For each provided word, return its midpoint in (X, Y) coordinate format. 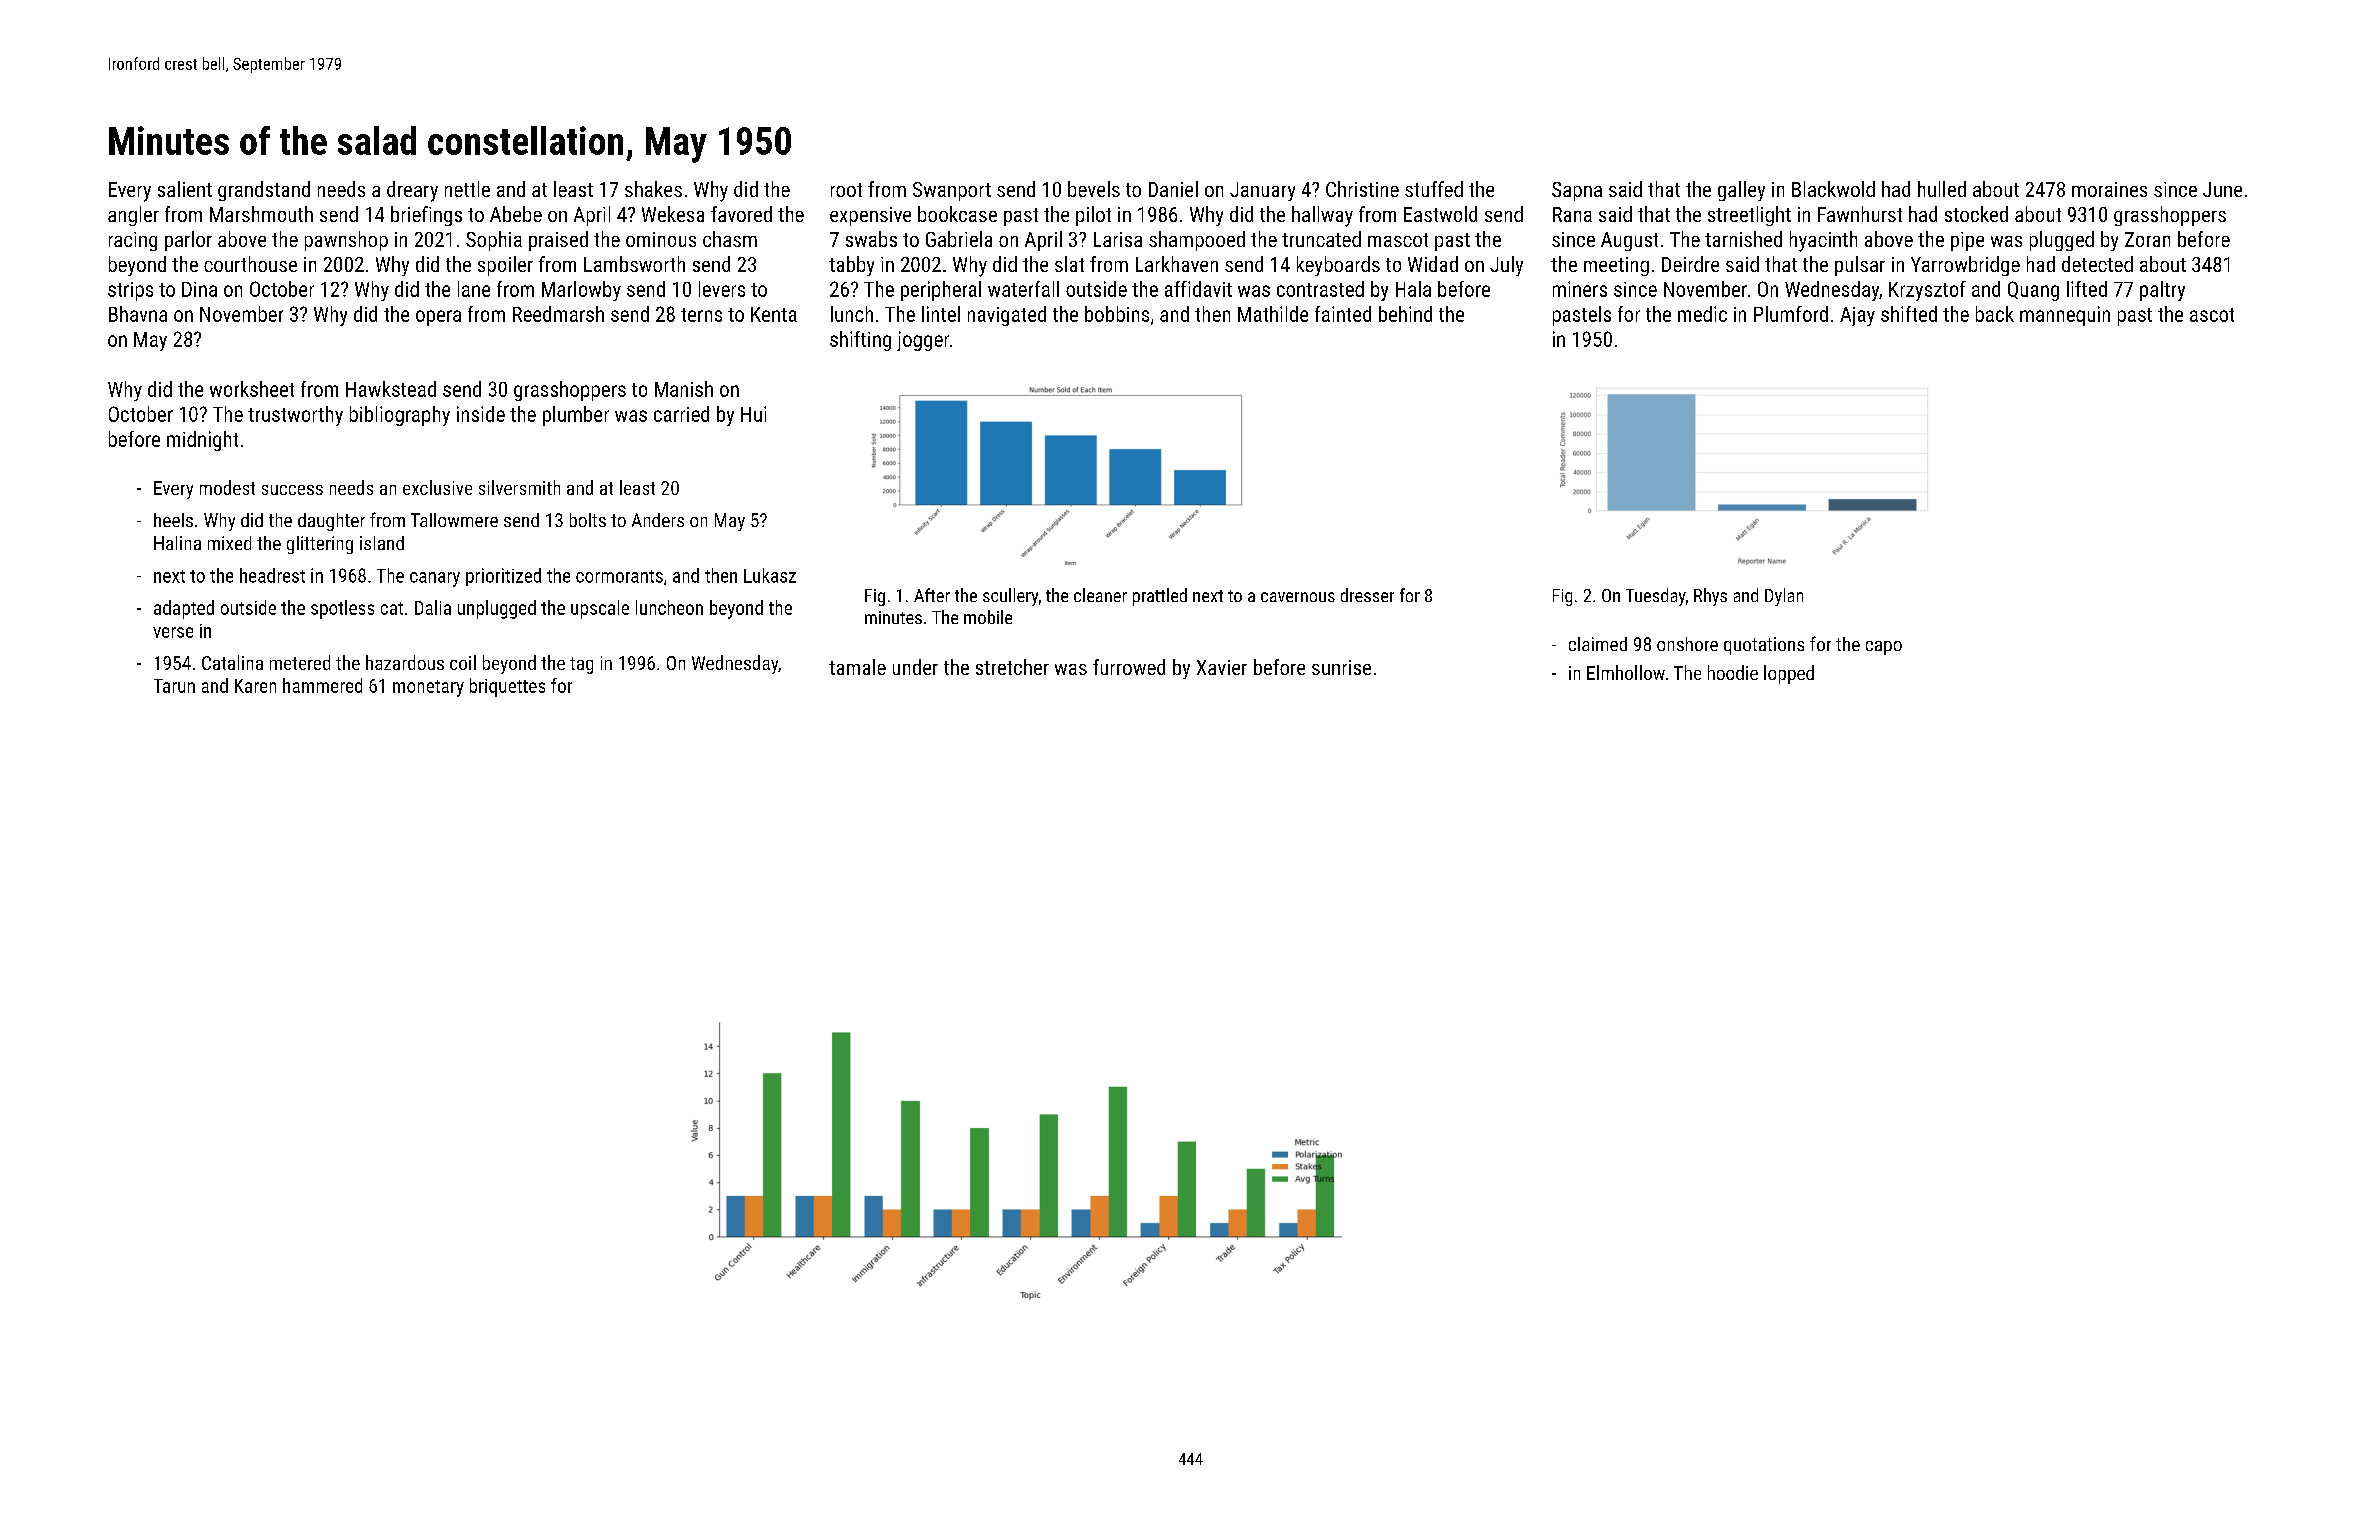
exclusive (437, 487)
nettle (467, 189)
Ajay (1857, 316)
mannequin (2065, 316)
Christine (1362, 189)
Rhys (1710, 597)
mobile (988, 617)
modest (227, 487)
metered (300, 662)
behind (1405, 314)
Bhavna (138, 314)
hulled (1942, 189)
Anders (658, 520)
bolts (588, 520)
